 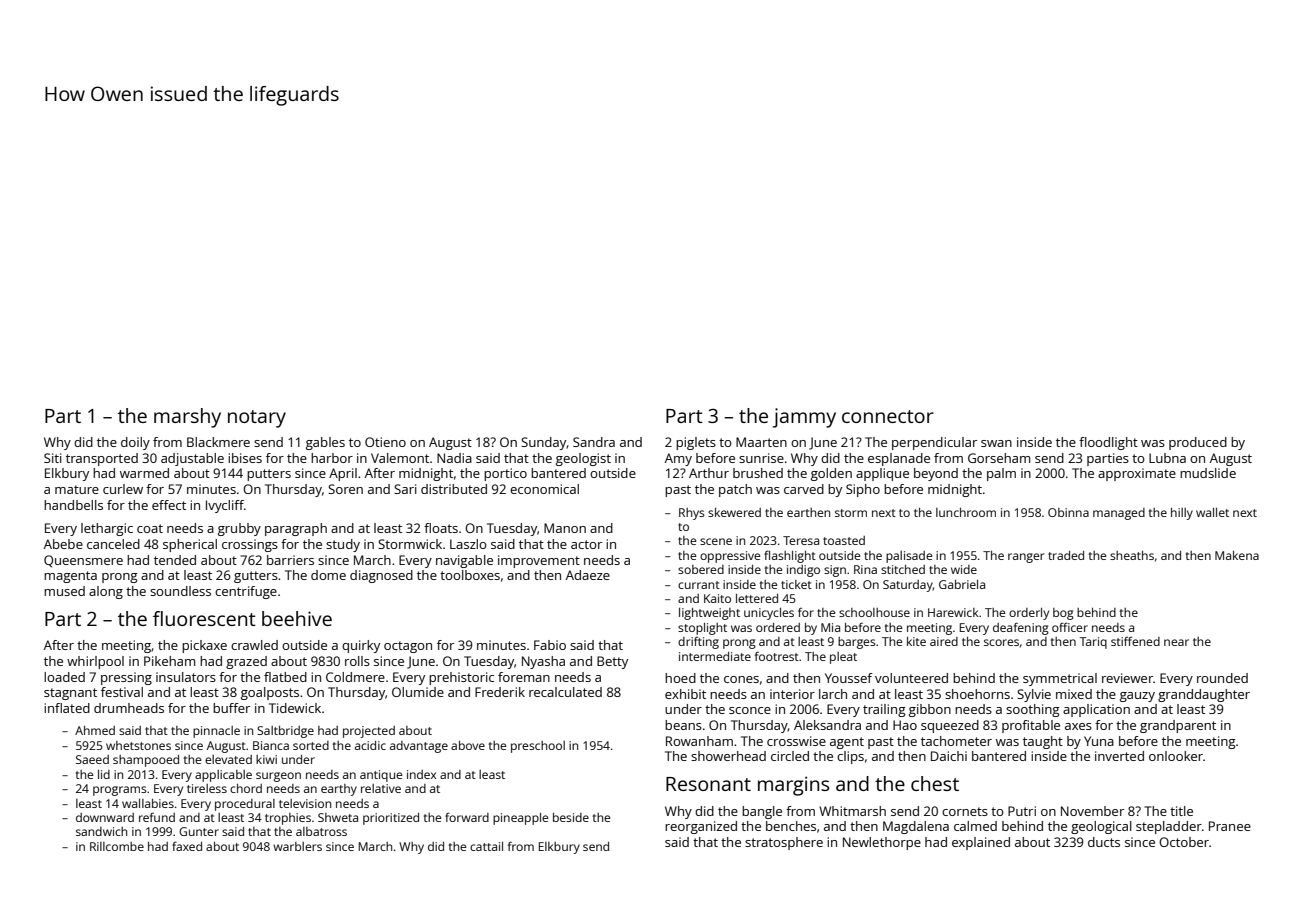 I want to click on Valemont, so click(x=400, y=458).
